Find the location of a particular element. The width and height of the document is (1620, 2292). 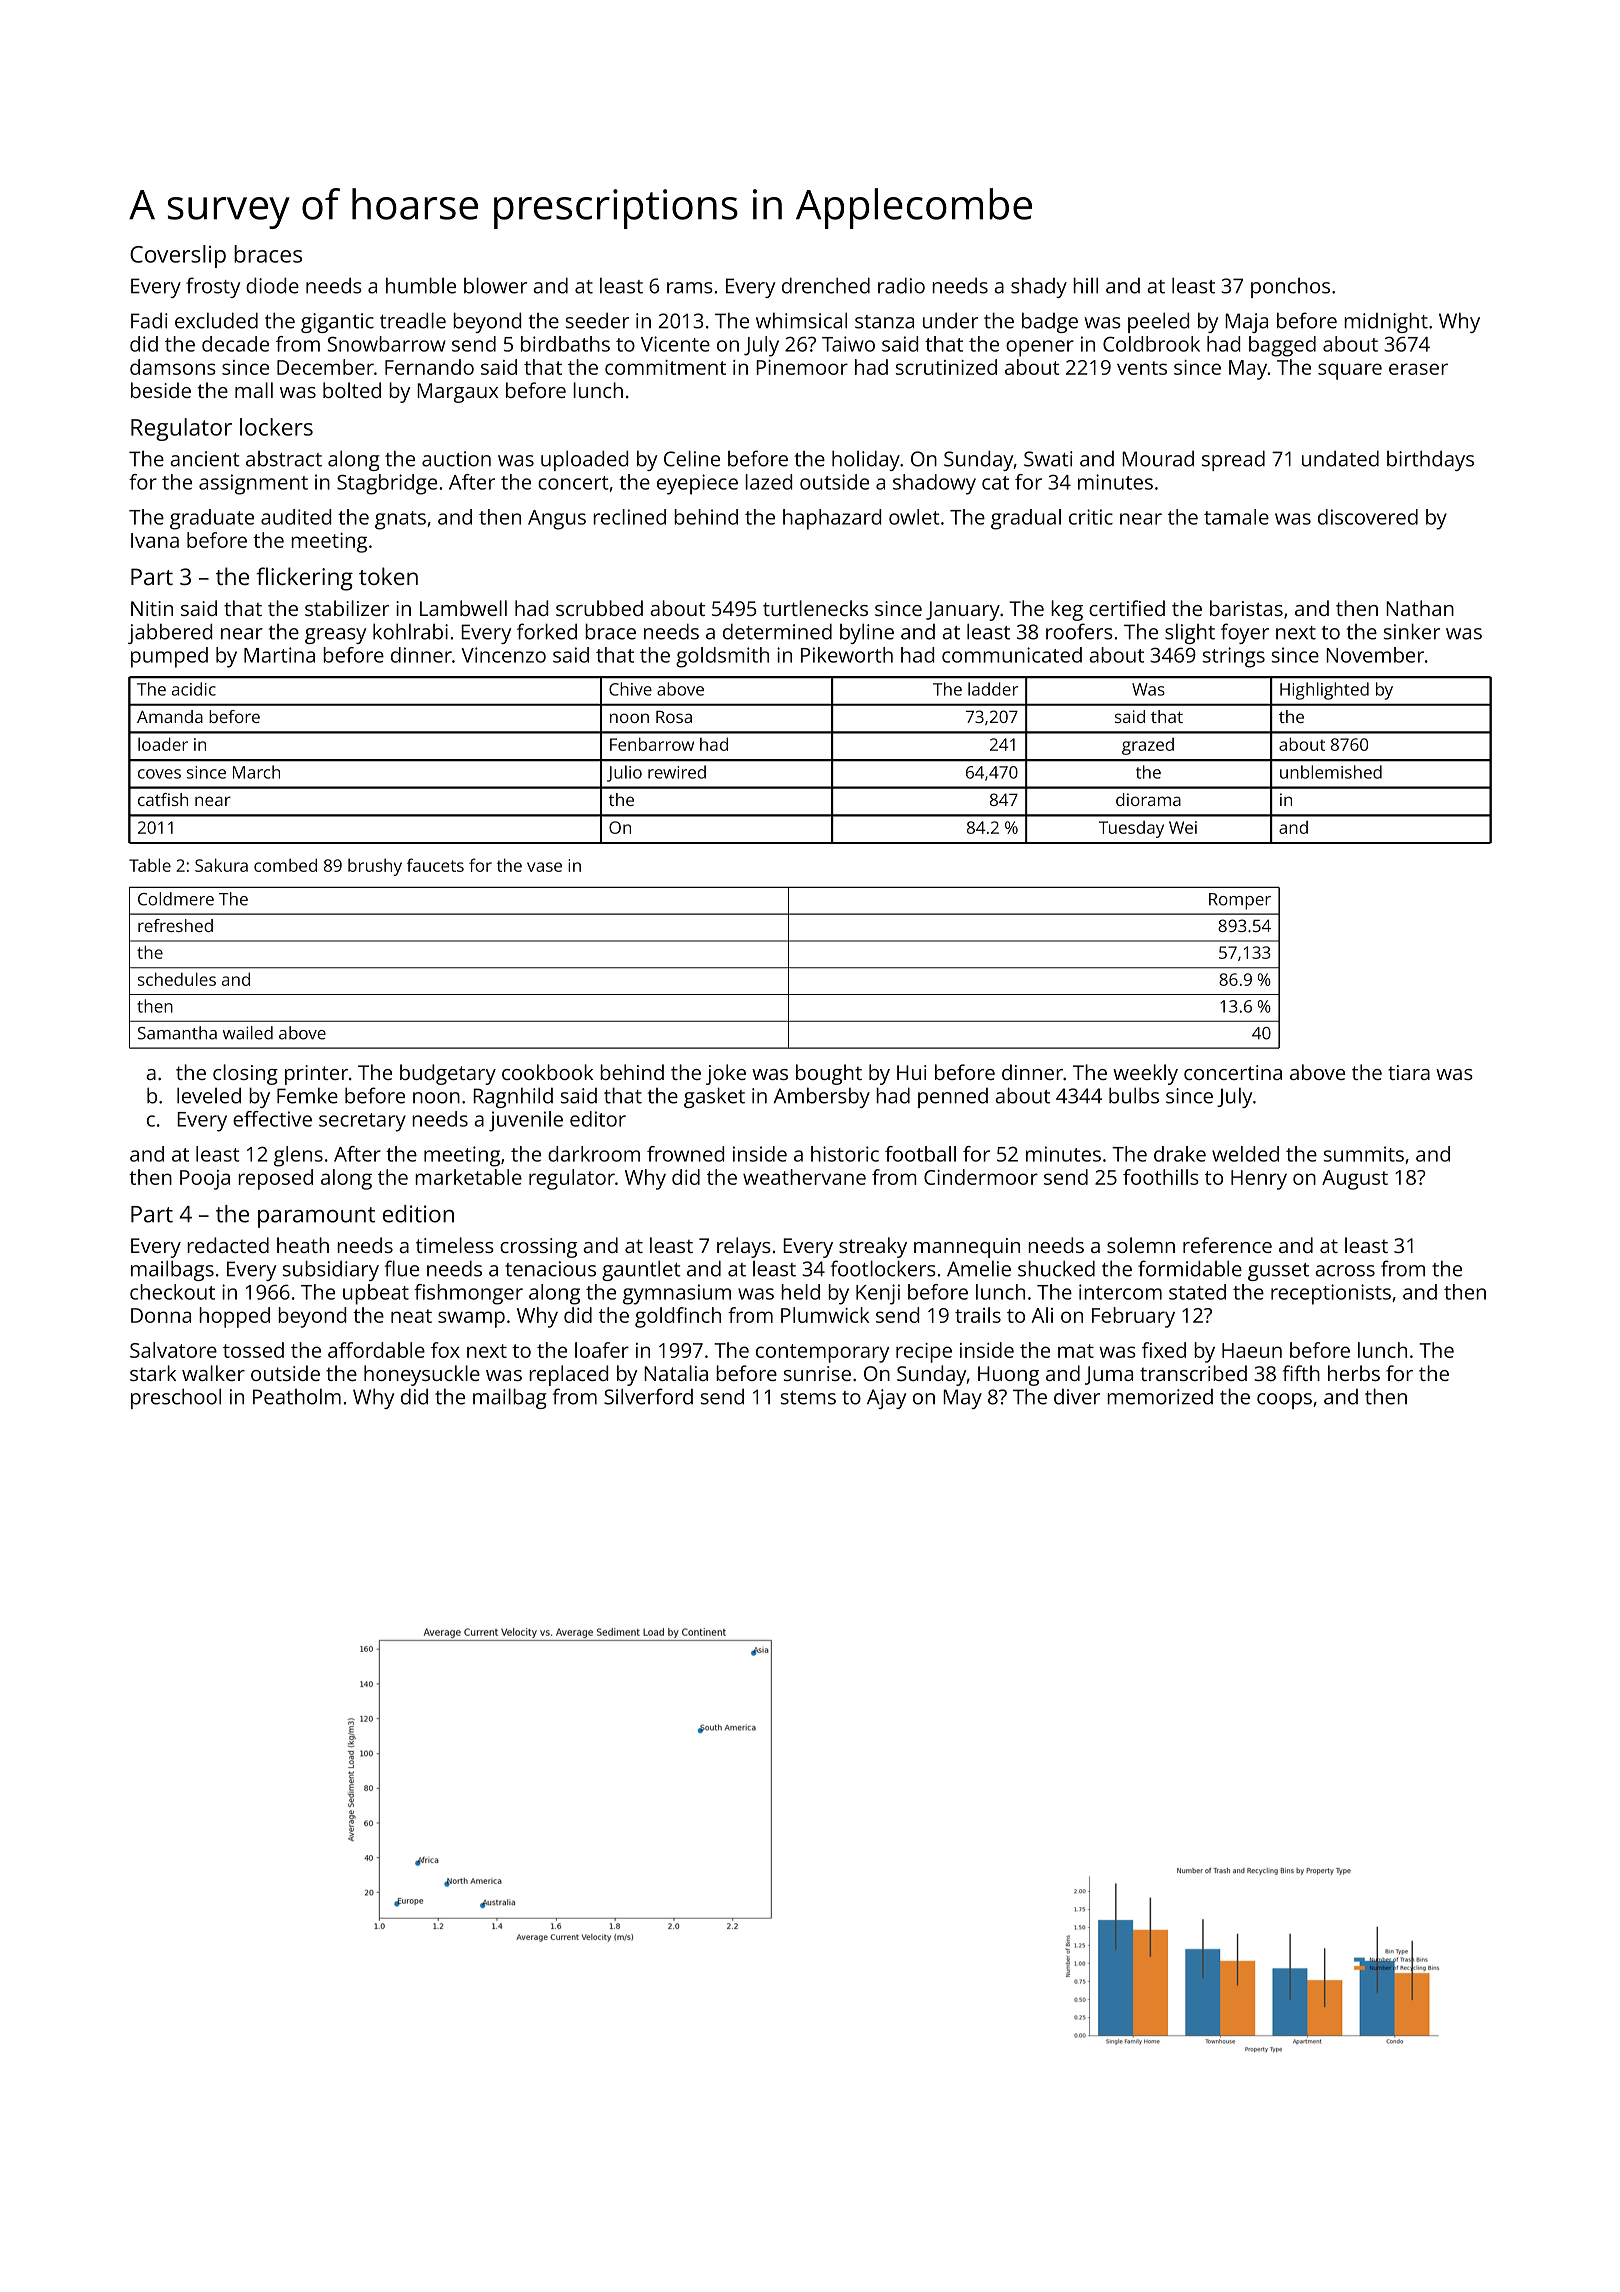

Coverslip is located at coordinates (178, 256).
